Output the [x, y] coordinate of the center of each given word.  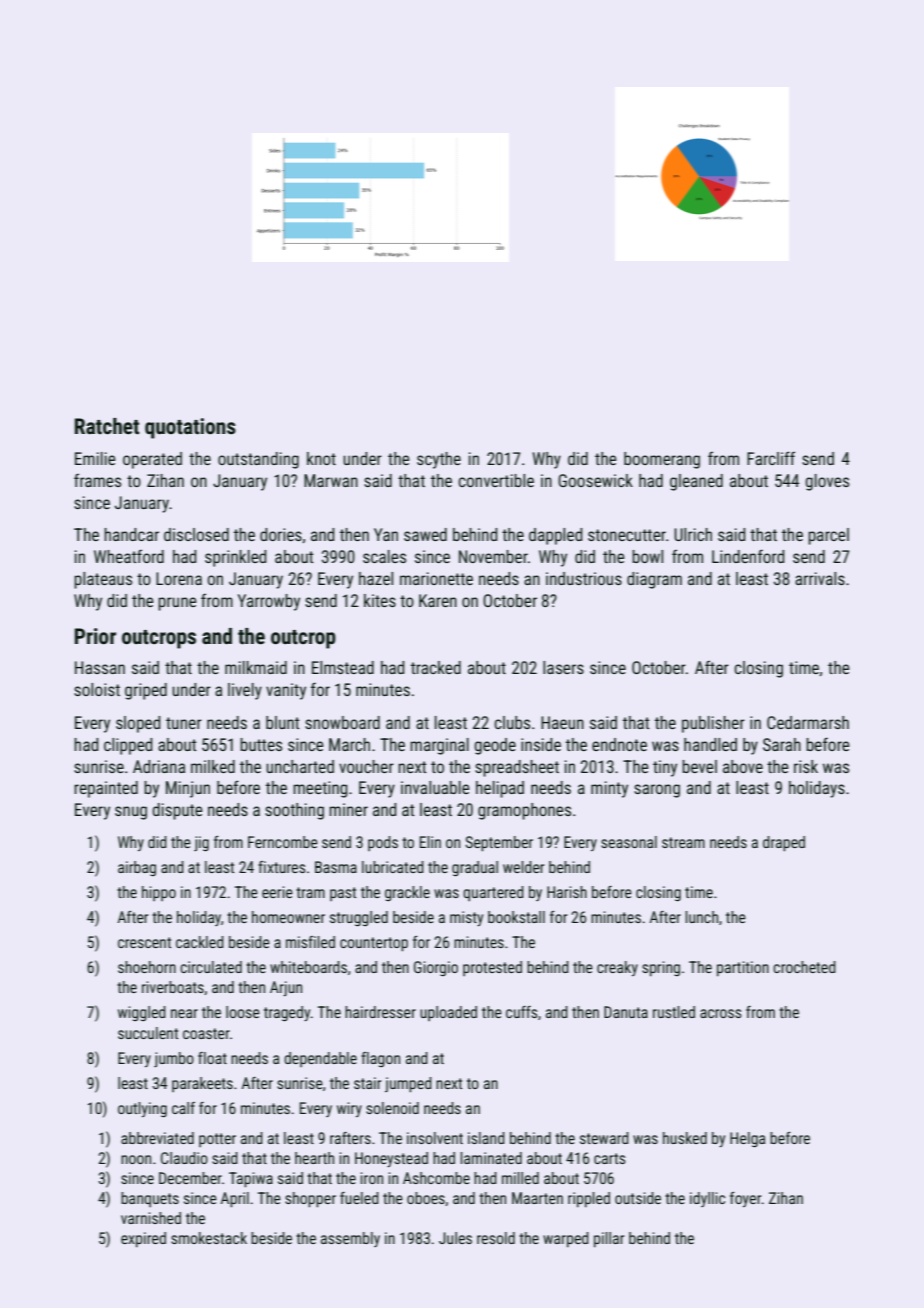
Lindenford [748, 556]
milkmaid [256, 667]
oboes [426, 1198]
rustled [674, 1012]
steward [604, 1138]
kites [380, 600]
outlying [142, 1110]
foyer [745, 1199]
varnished [151, 1218]
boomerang [662, 460]
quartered [493, 893]
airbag [137, 868]
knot [321, 458]
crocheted [804, 967]
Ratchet [107, 426]
